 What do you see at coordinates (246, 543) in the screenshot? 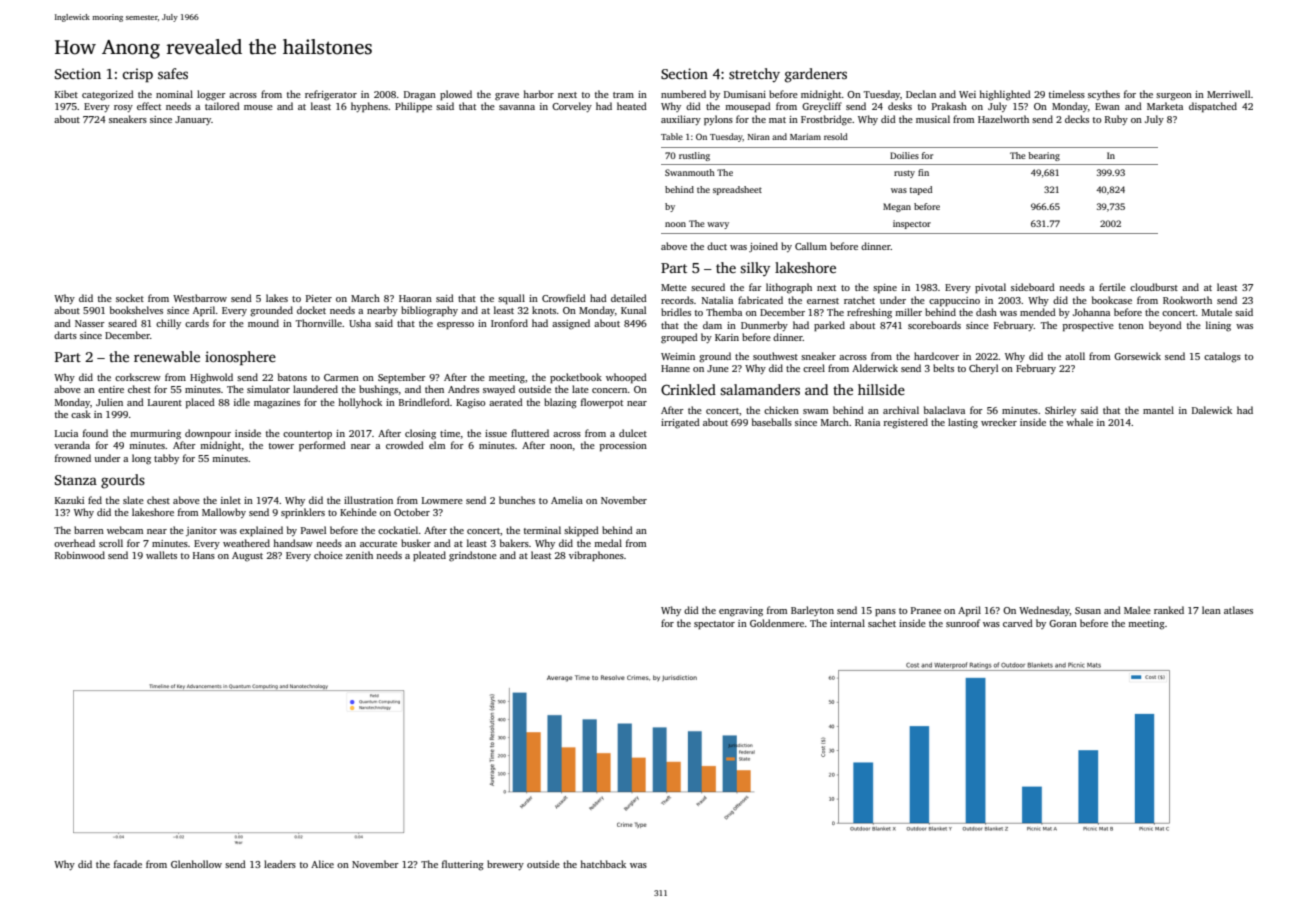
I see `weathered` at bounding box center [246, 543].
